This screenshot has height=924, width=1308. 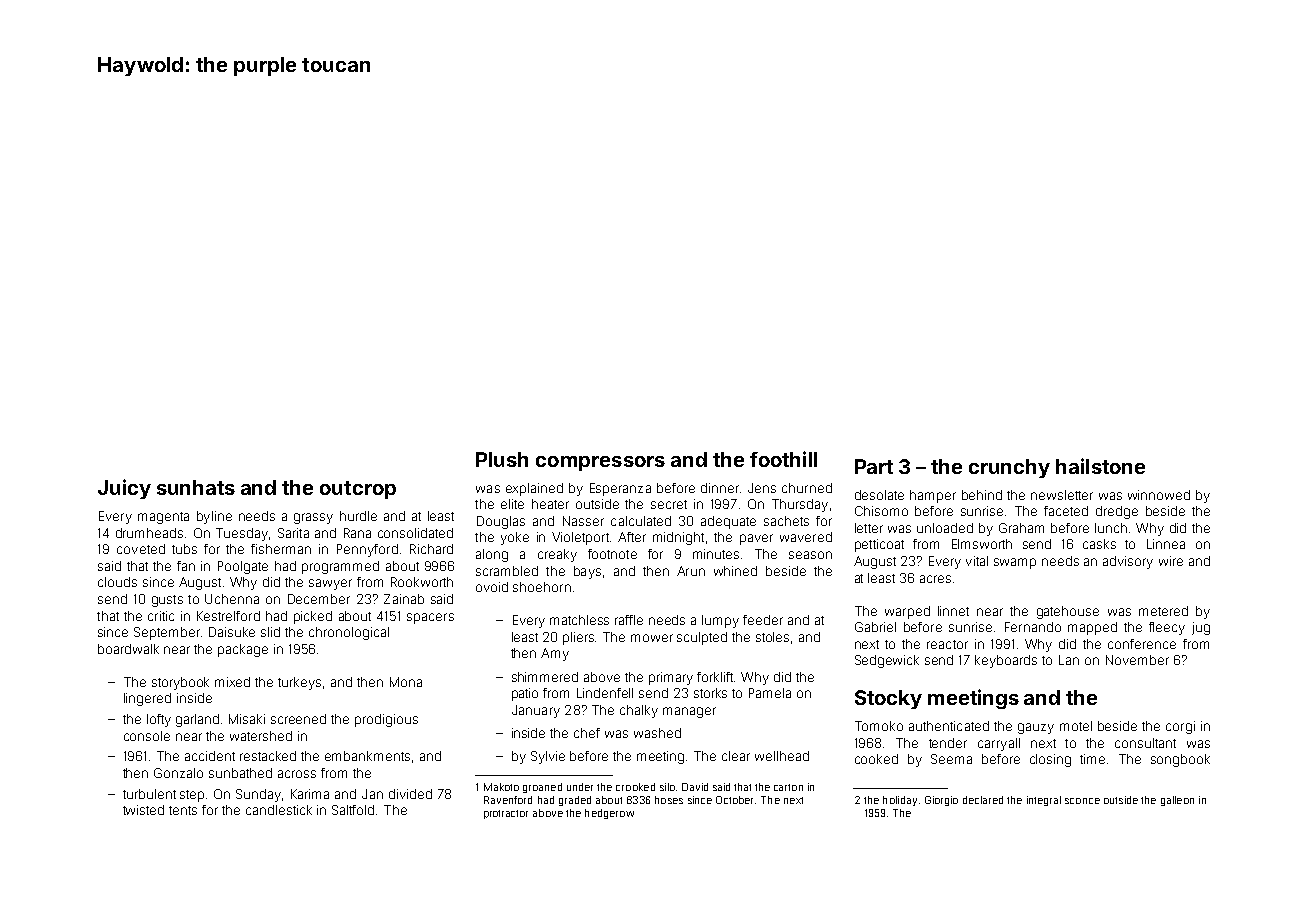 I want to click on Violetport, so click(x=580, y=538).
